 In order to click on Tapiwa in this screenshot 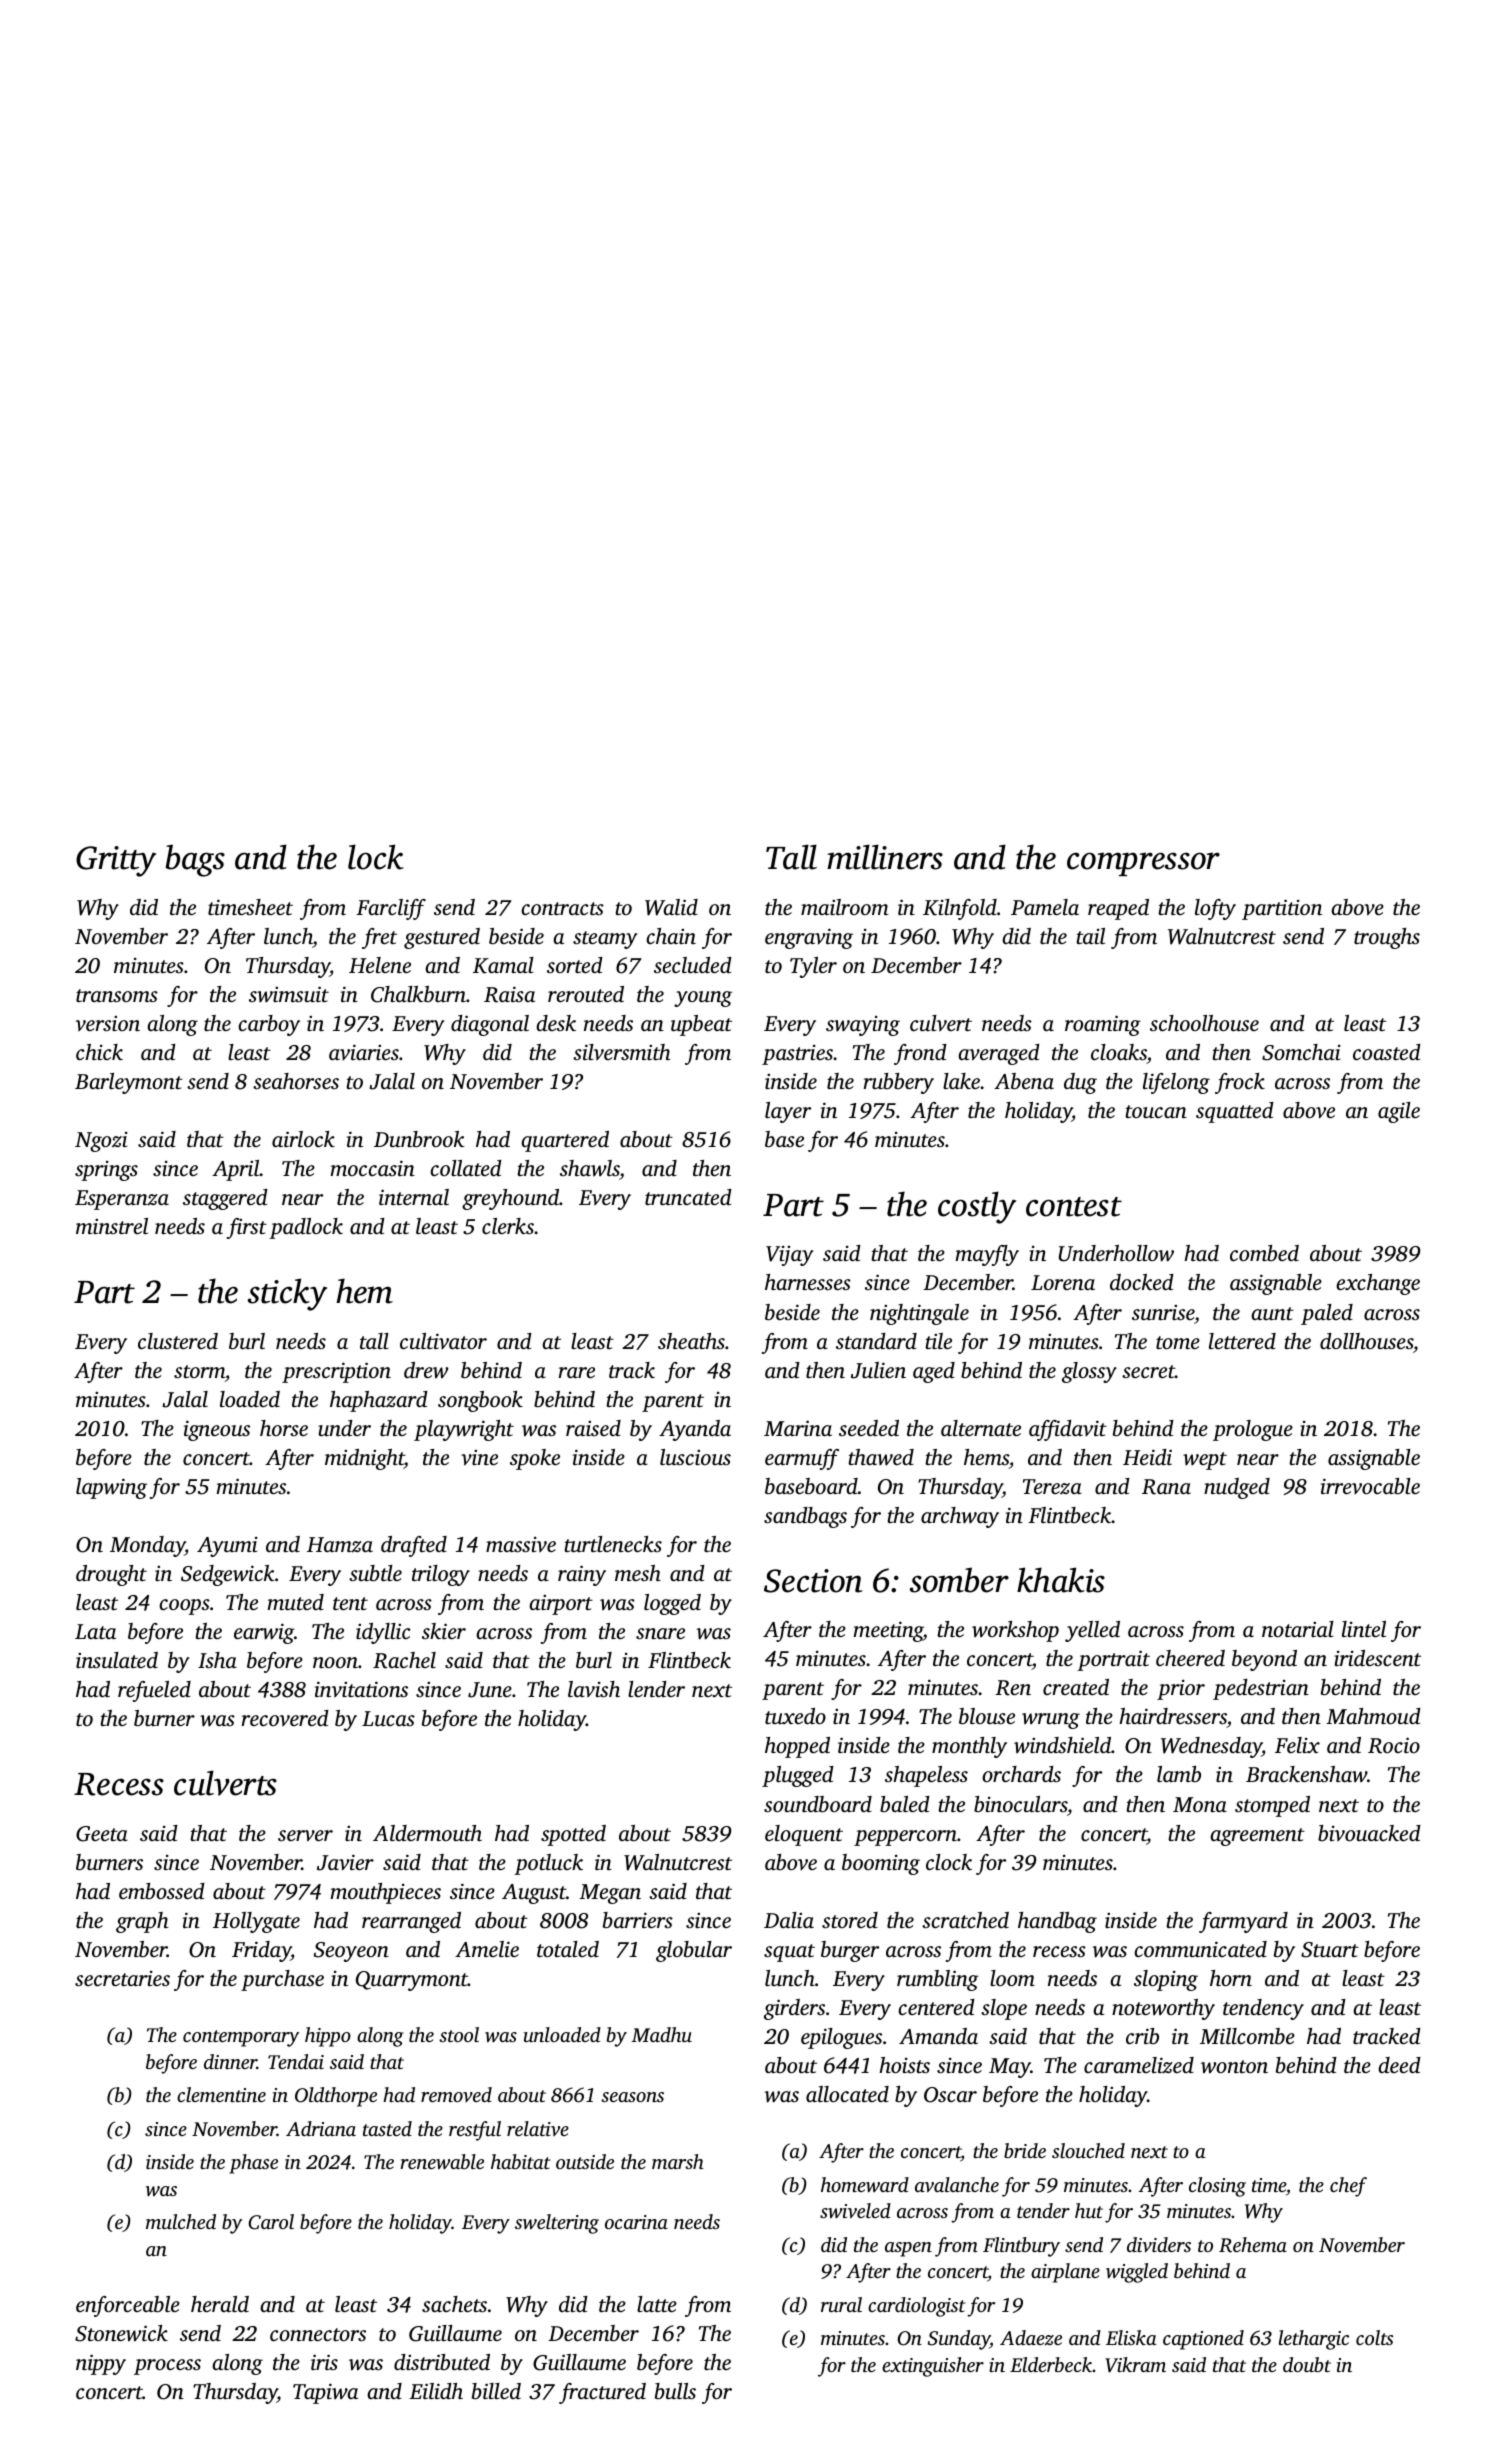, I will do `click(325, 2393)`.
